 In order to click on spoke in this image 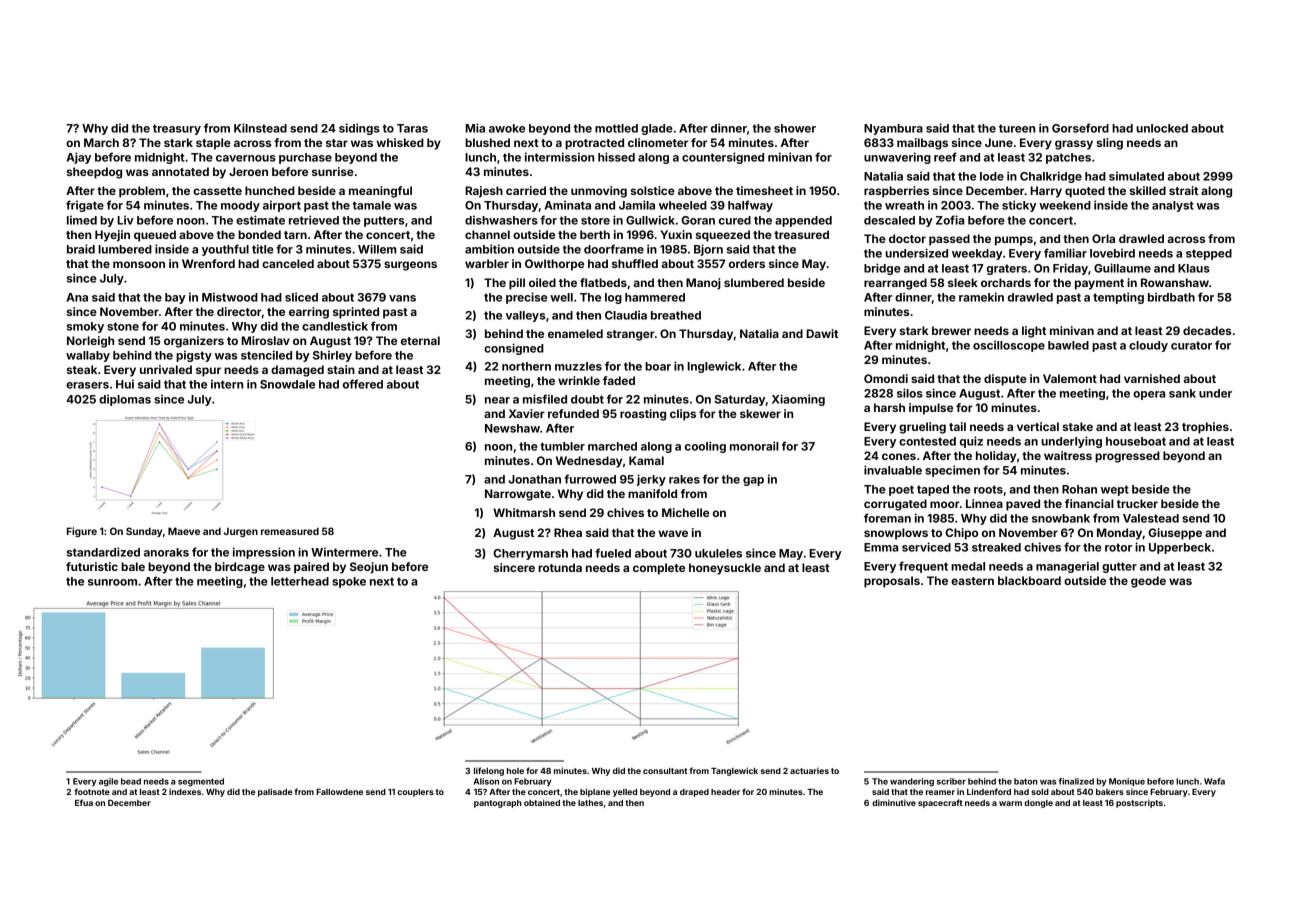, I will do `click(349, 582)`.
